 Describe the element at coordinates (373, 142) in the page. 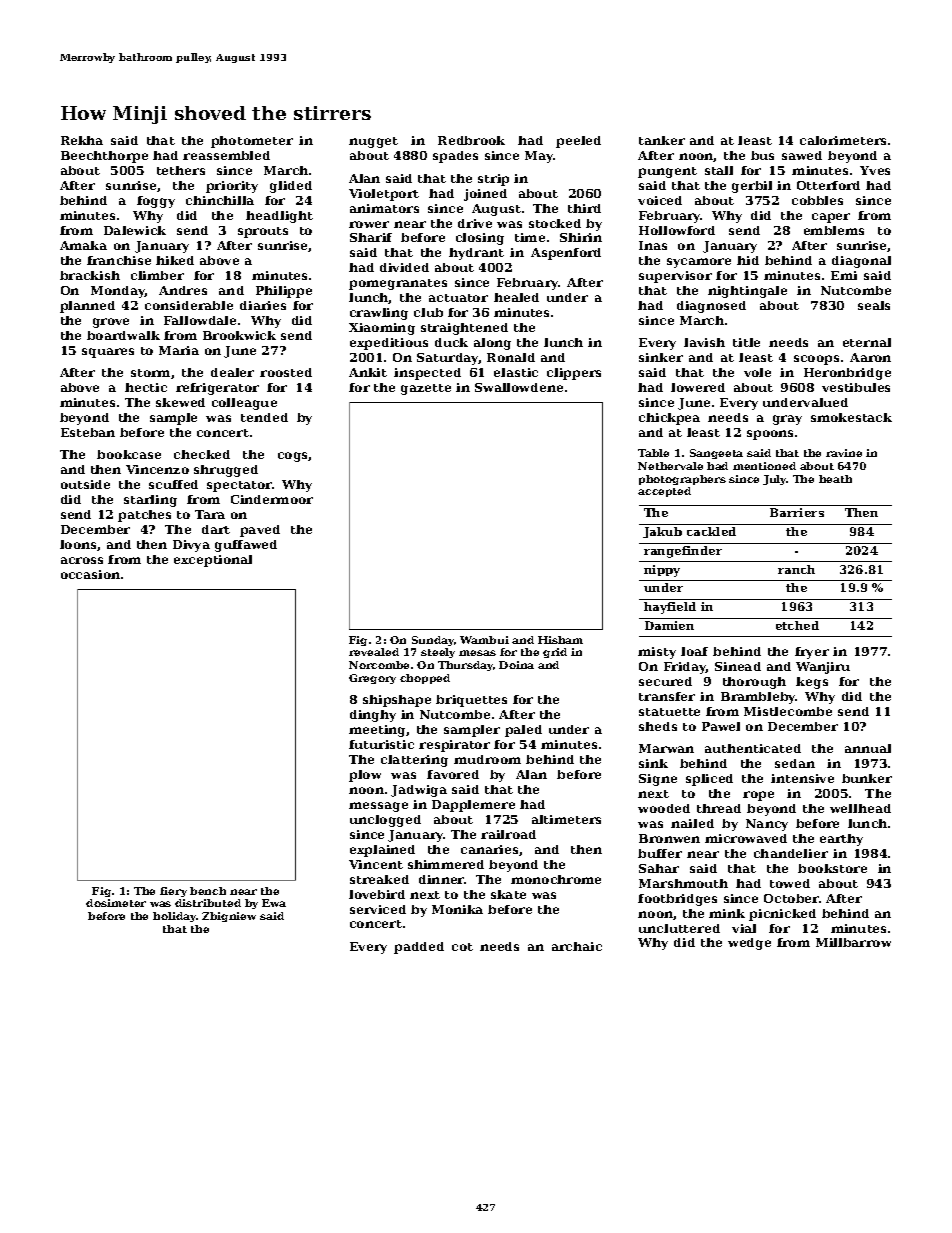

I see `nugget` at that location.
